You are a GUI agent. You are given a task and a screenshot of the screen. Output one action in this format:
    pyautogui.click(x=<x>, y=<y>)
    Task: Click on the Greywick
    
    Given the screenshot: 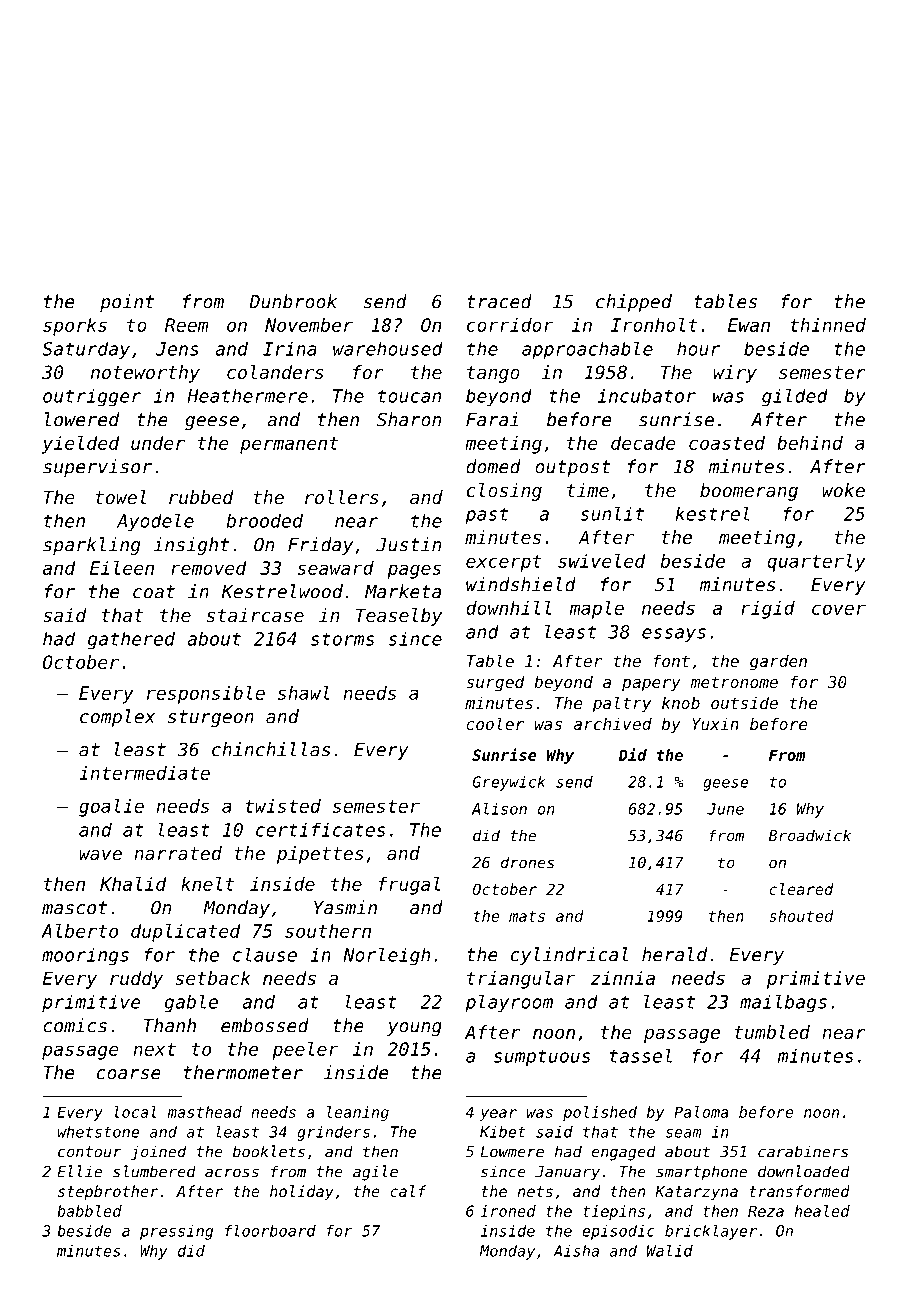 What is the action you would take?
    pyautogui.click(x=509, y=783)
